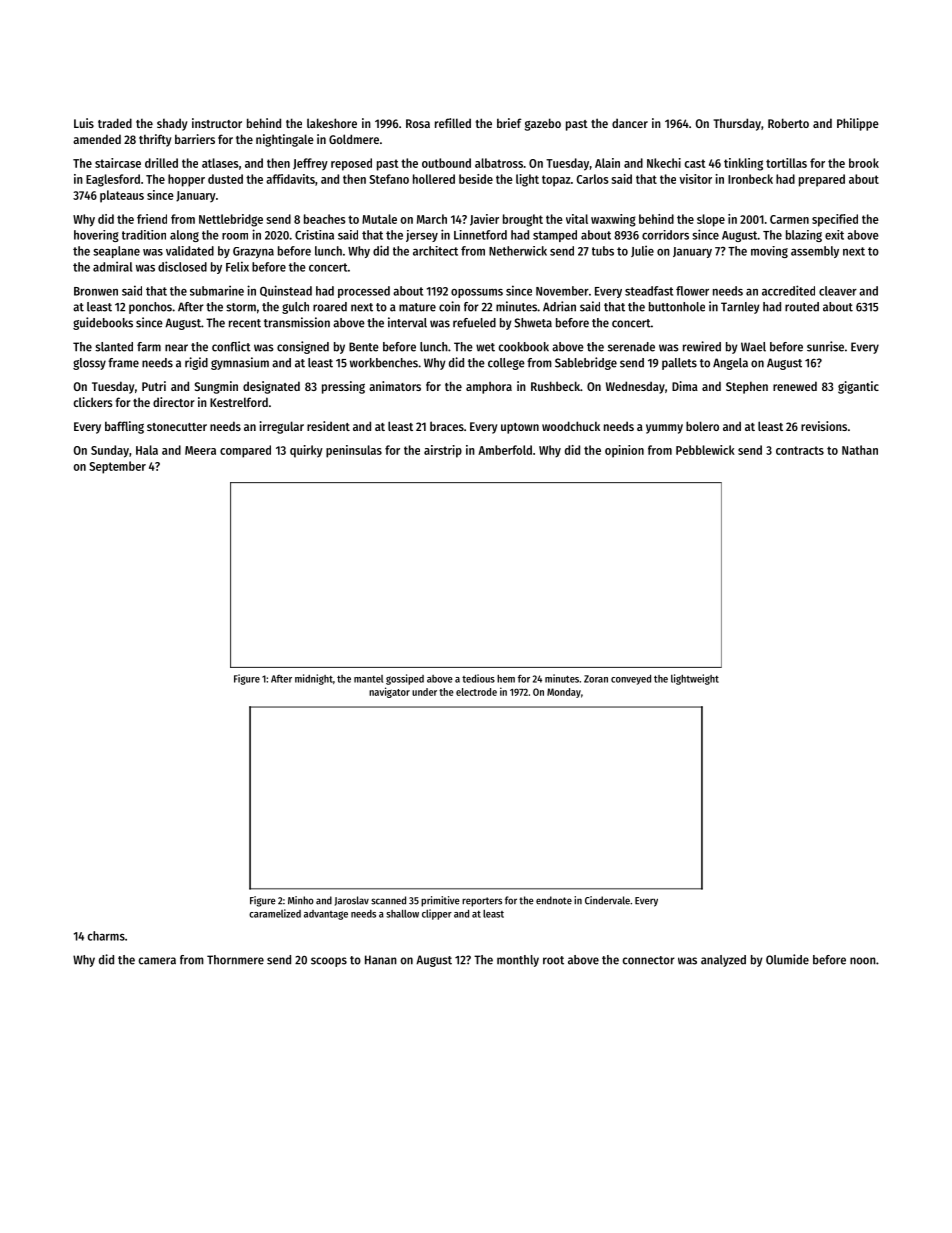  I want to click on instructor, so click(217, 123).
